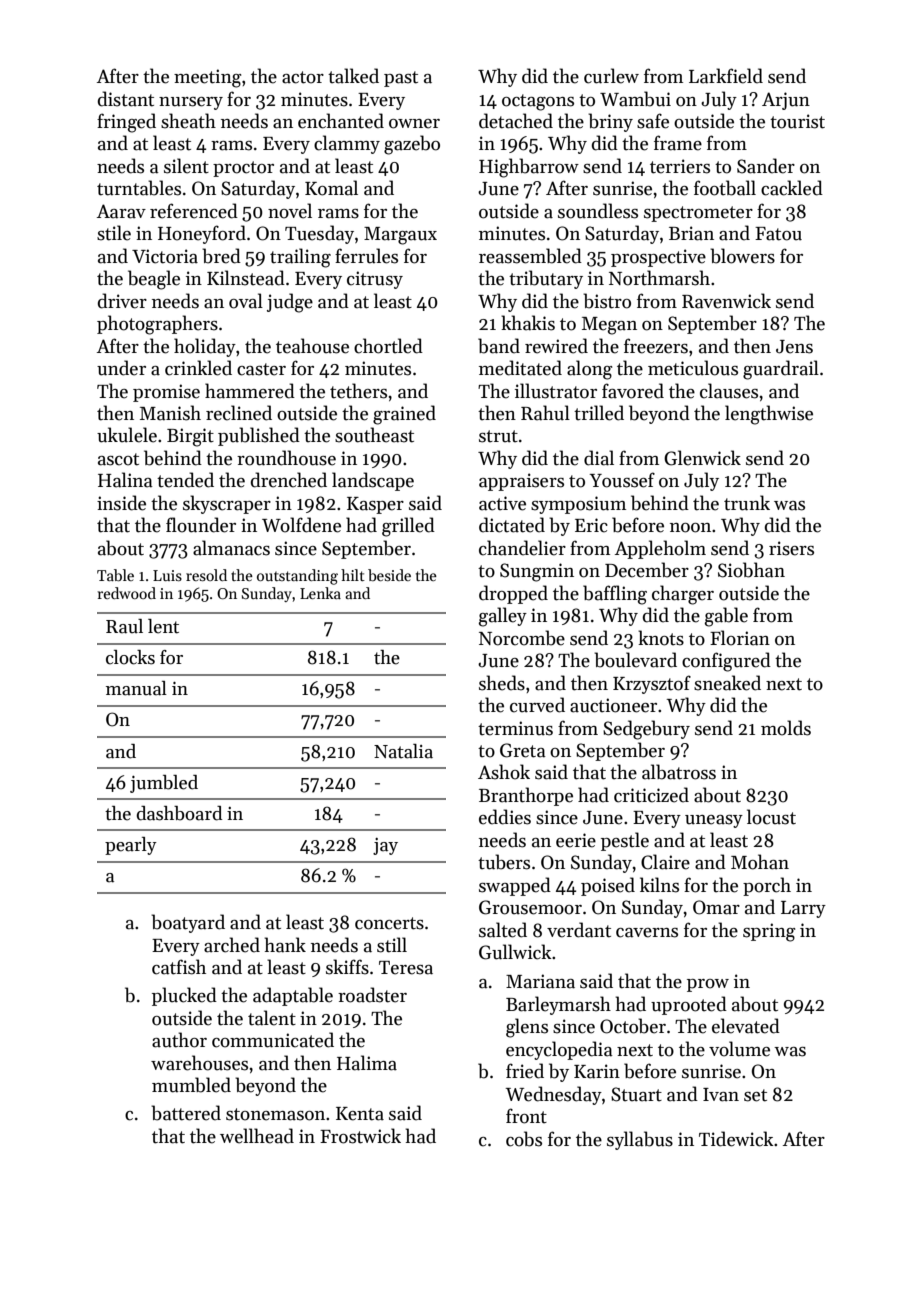  Describe the element at coordinates (725, 188) in the document. I see `football` at that location.
